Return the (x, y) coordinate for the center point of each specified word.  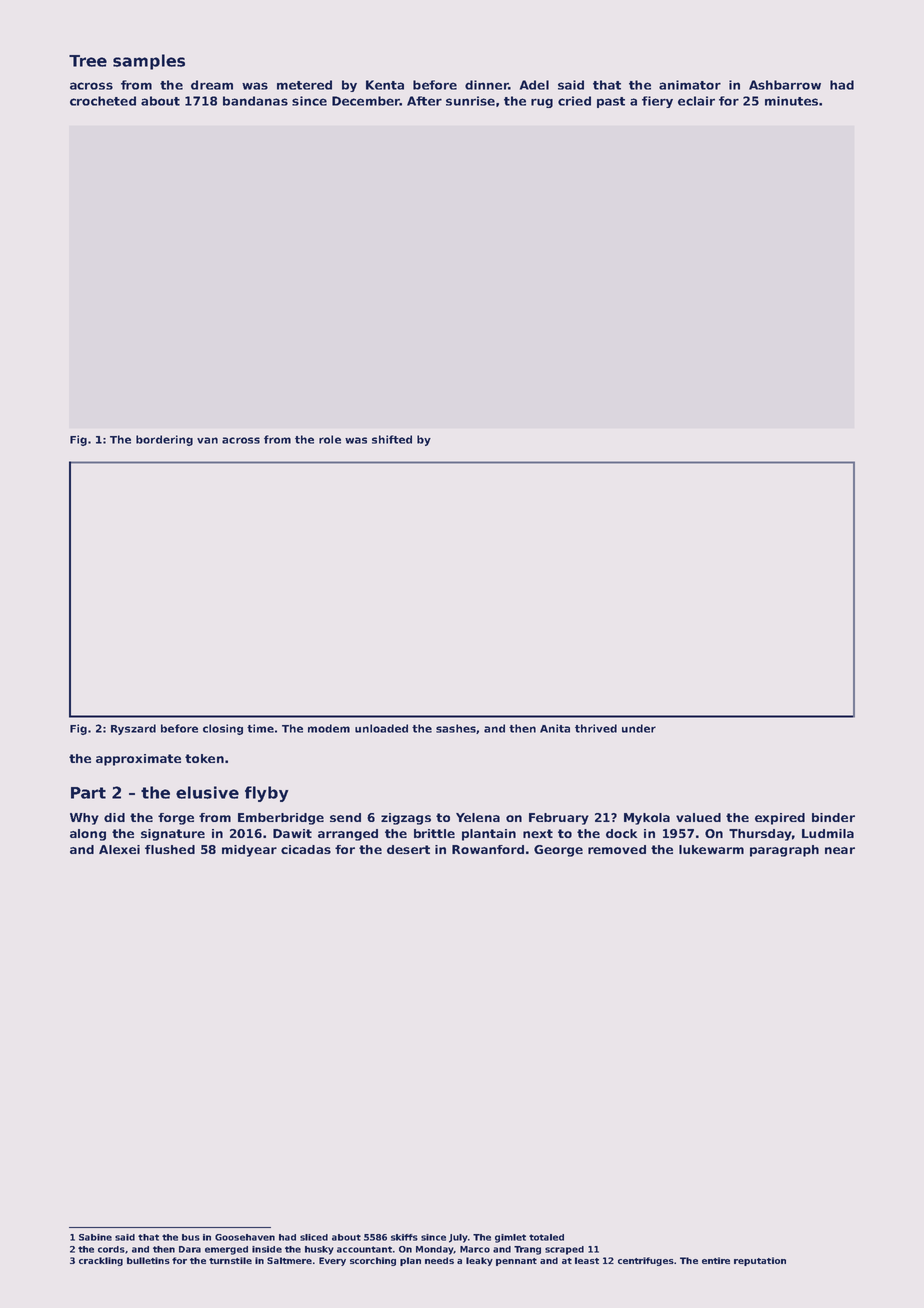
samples (149, 62)
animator (690, 85)
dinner (486, 85)
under (639, 728)
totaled (546, 1237)
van (207, 440)
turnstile (230, 1260)
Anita (555, 728)
